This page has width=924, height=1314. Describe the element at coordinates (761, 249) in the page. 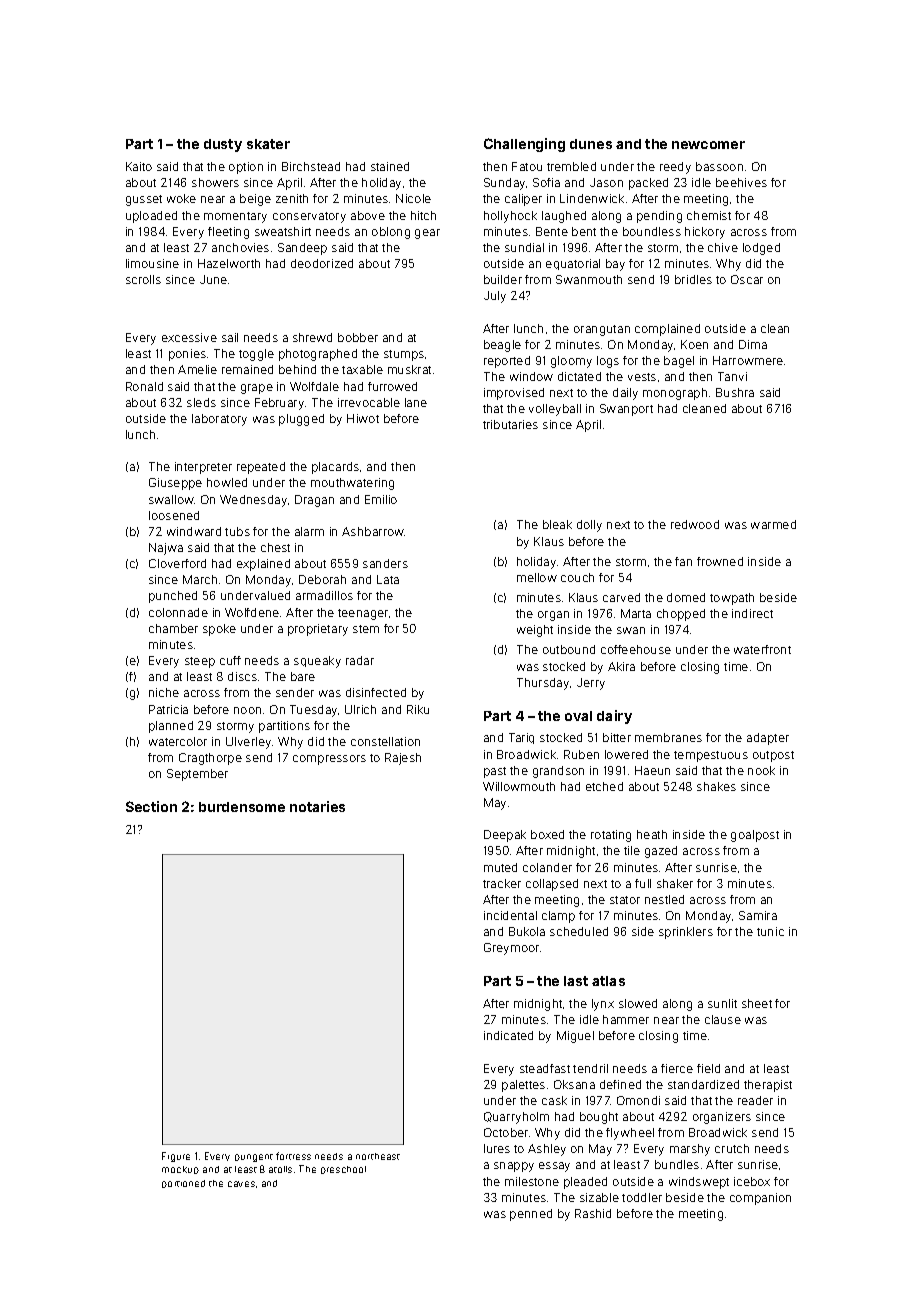

I see `lodged` at that location.
